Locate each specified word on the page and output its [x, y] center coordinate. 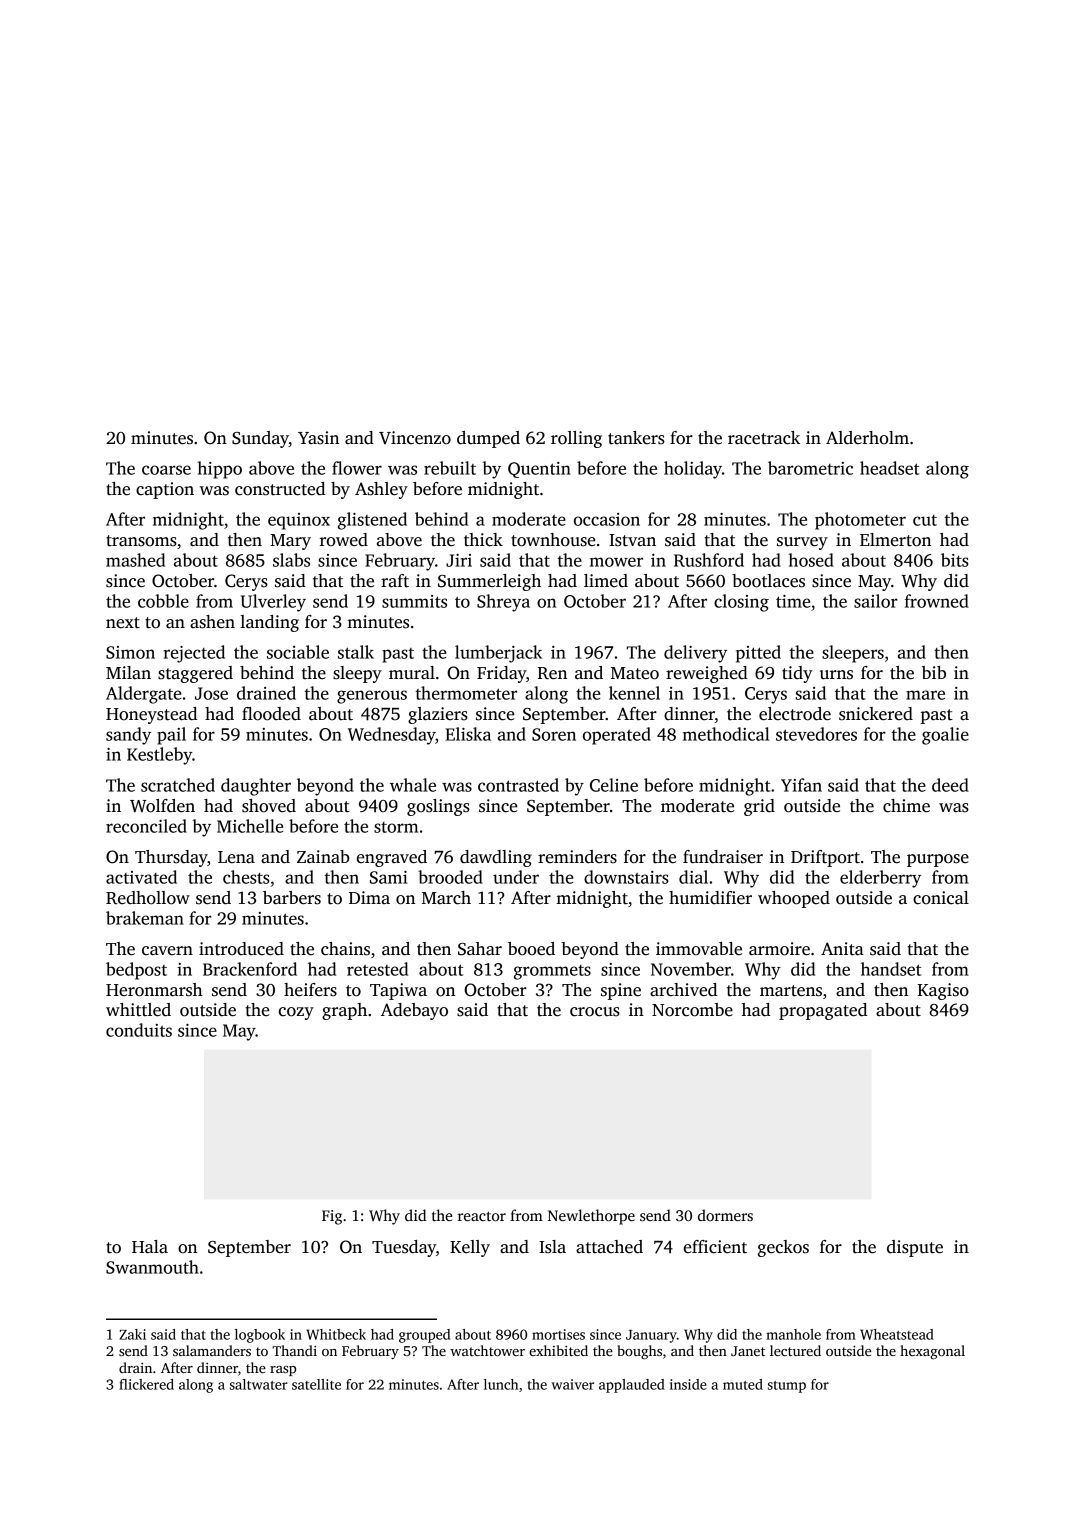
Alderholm [867, 438]
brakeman [145, 918]
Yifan [801, 785]
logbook [260, 1336]
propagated [823, 1011]
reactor [482, 1216]
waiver [572, 1384]
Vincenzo [415, 438]
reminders [577, 857]
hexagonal [932, 1352]
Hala [150, 1247]
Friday [501, 674]
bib [934, 672]
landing [269, 623]
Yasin [318, 438]
